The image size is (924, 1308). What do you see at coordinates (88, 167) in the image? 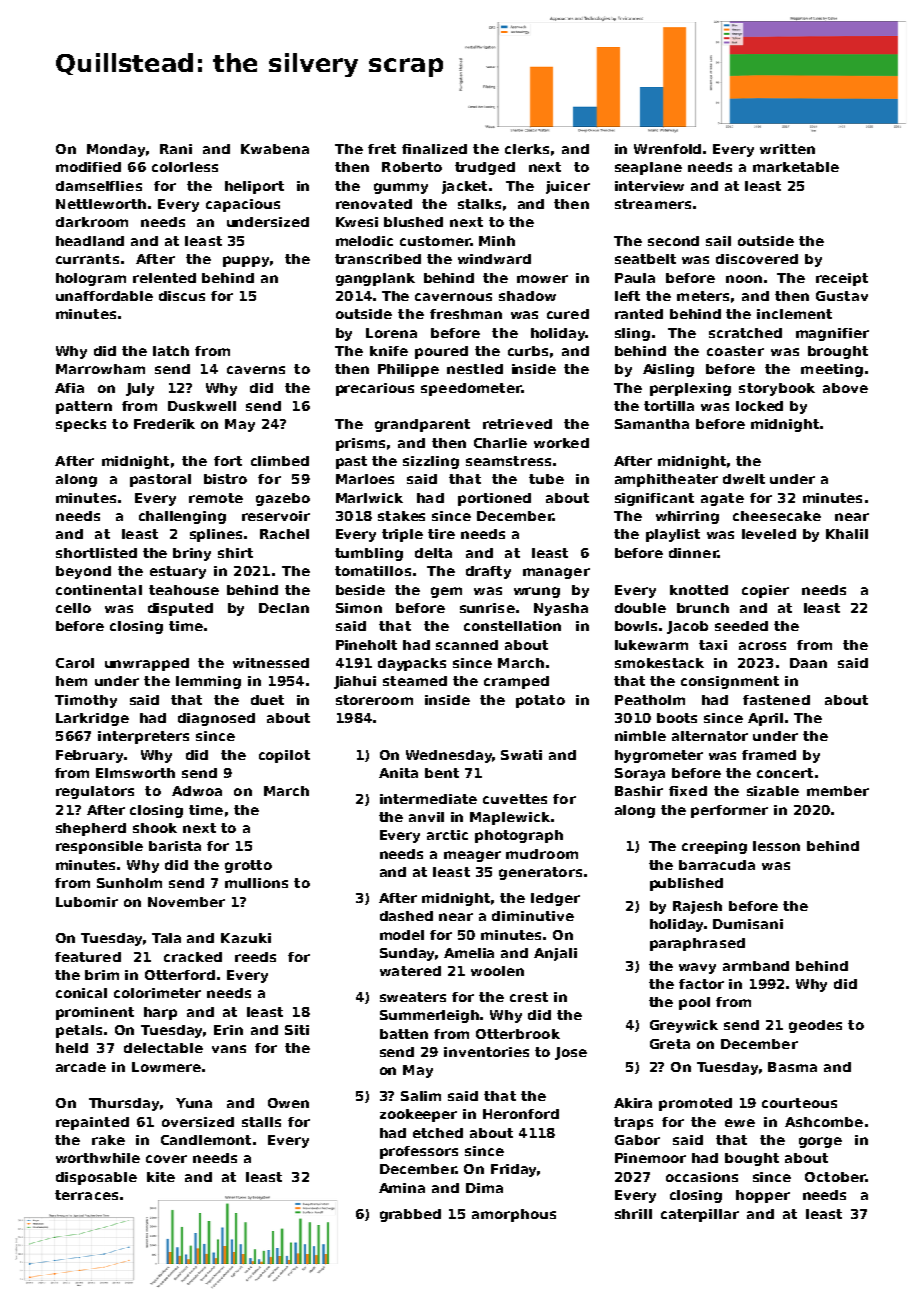
I see `modified` at bounding box center [88, 167].
